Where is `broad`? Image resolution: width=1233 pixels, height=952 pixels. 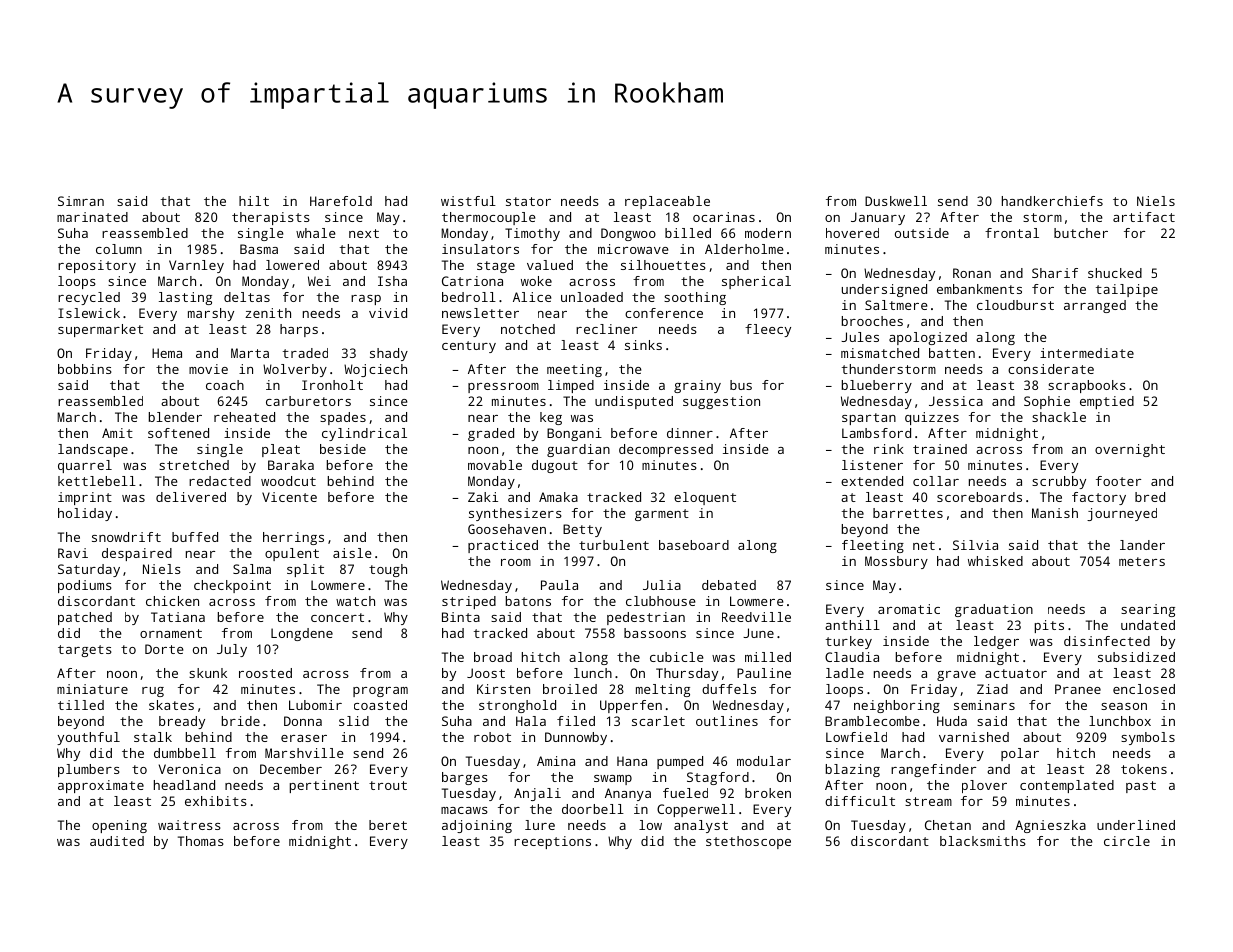 broad is located at coordinates (493, 657).
